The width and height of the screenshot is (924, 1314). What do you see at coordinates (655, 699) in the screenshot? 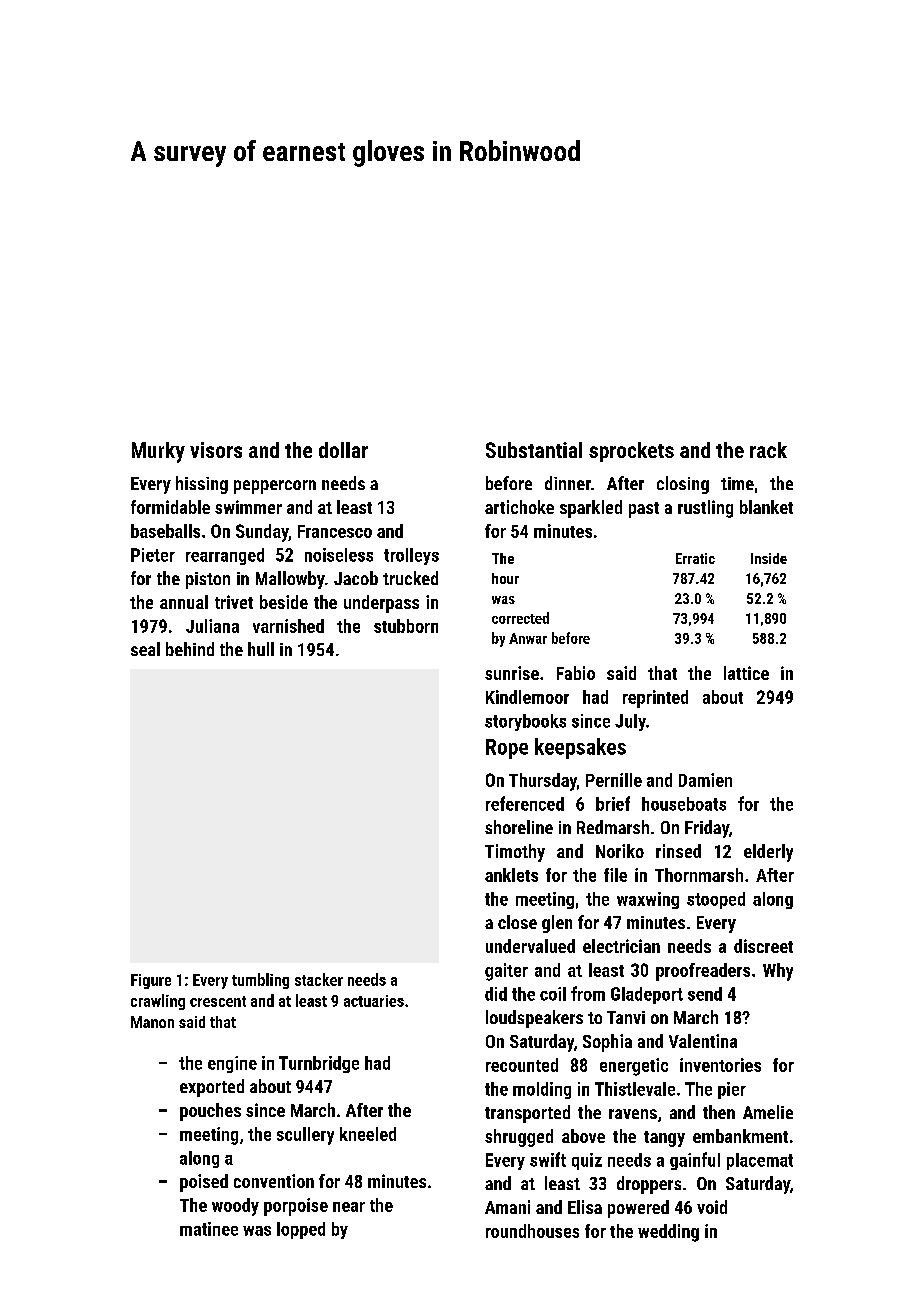
I see `reprinted` at bounding box center [655, 699].
